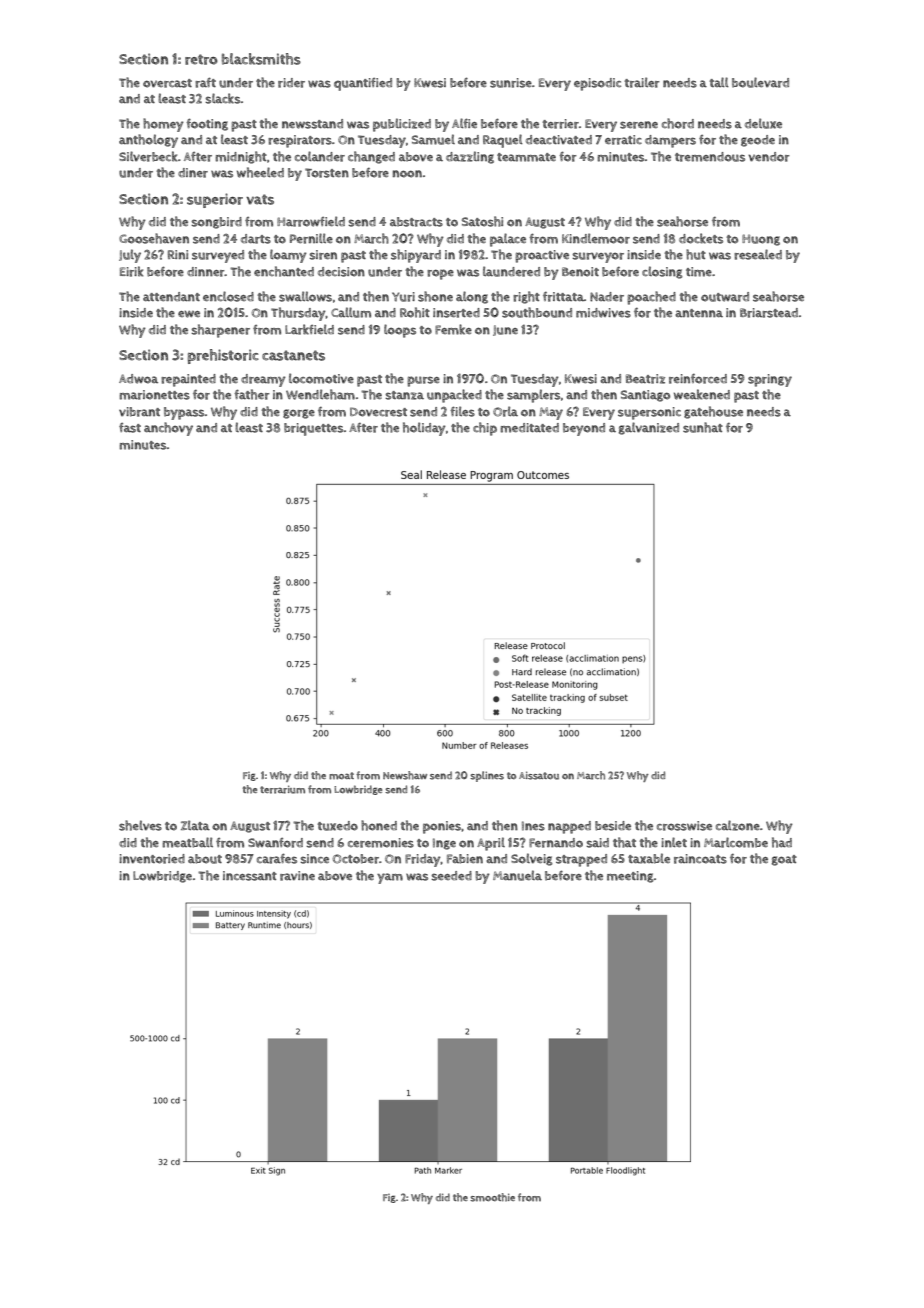 The height and width of the page is (1308, 924). What do you see at coordinates (205, 82) in the page?
I see `raft` at bounding box center [205, 82].
